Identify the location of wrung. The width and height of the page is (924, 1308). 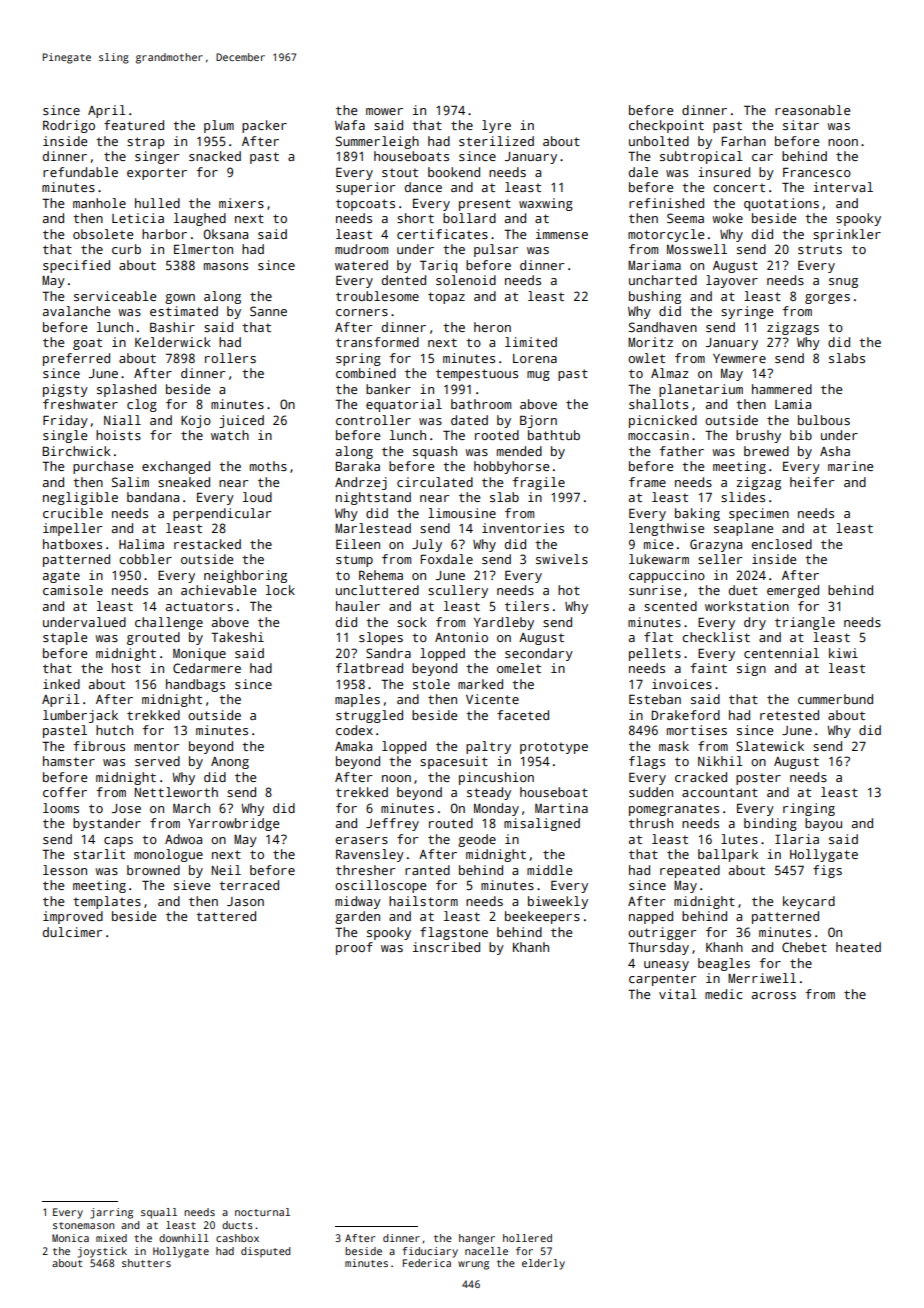
(473, 1265).
